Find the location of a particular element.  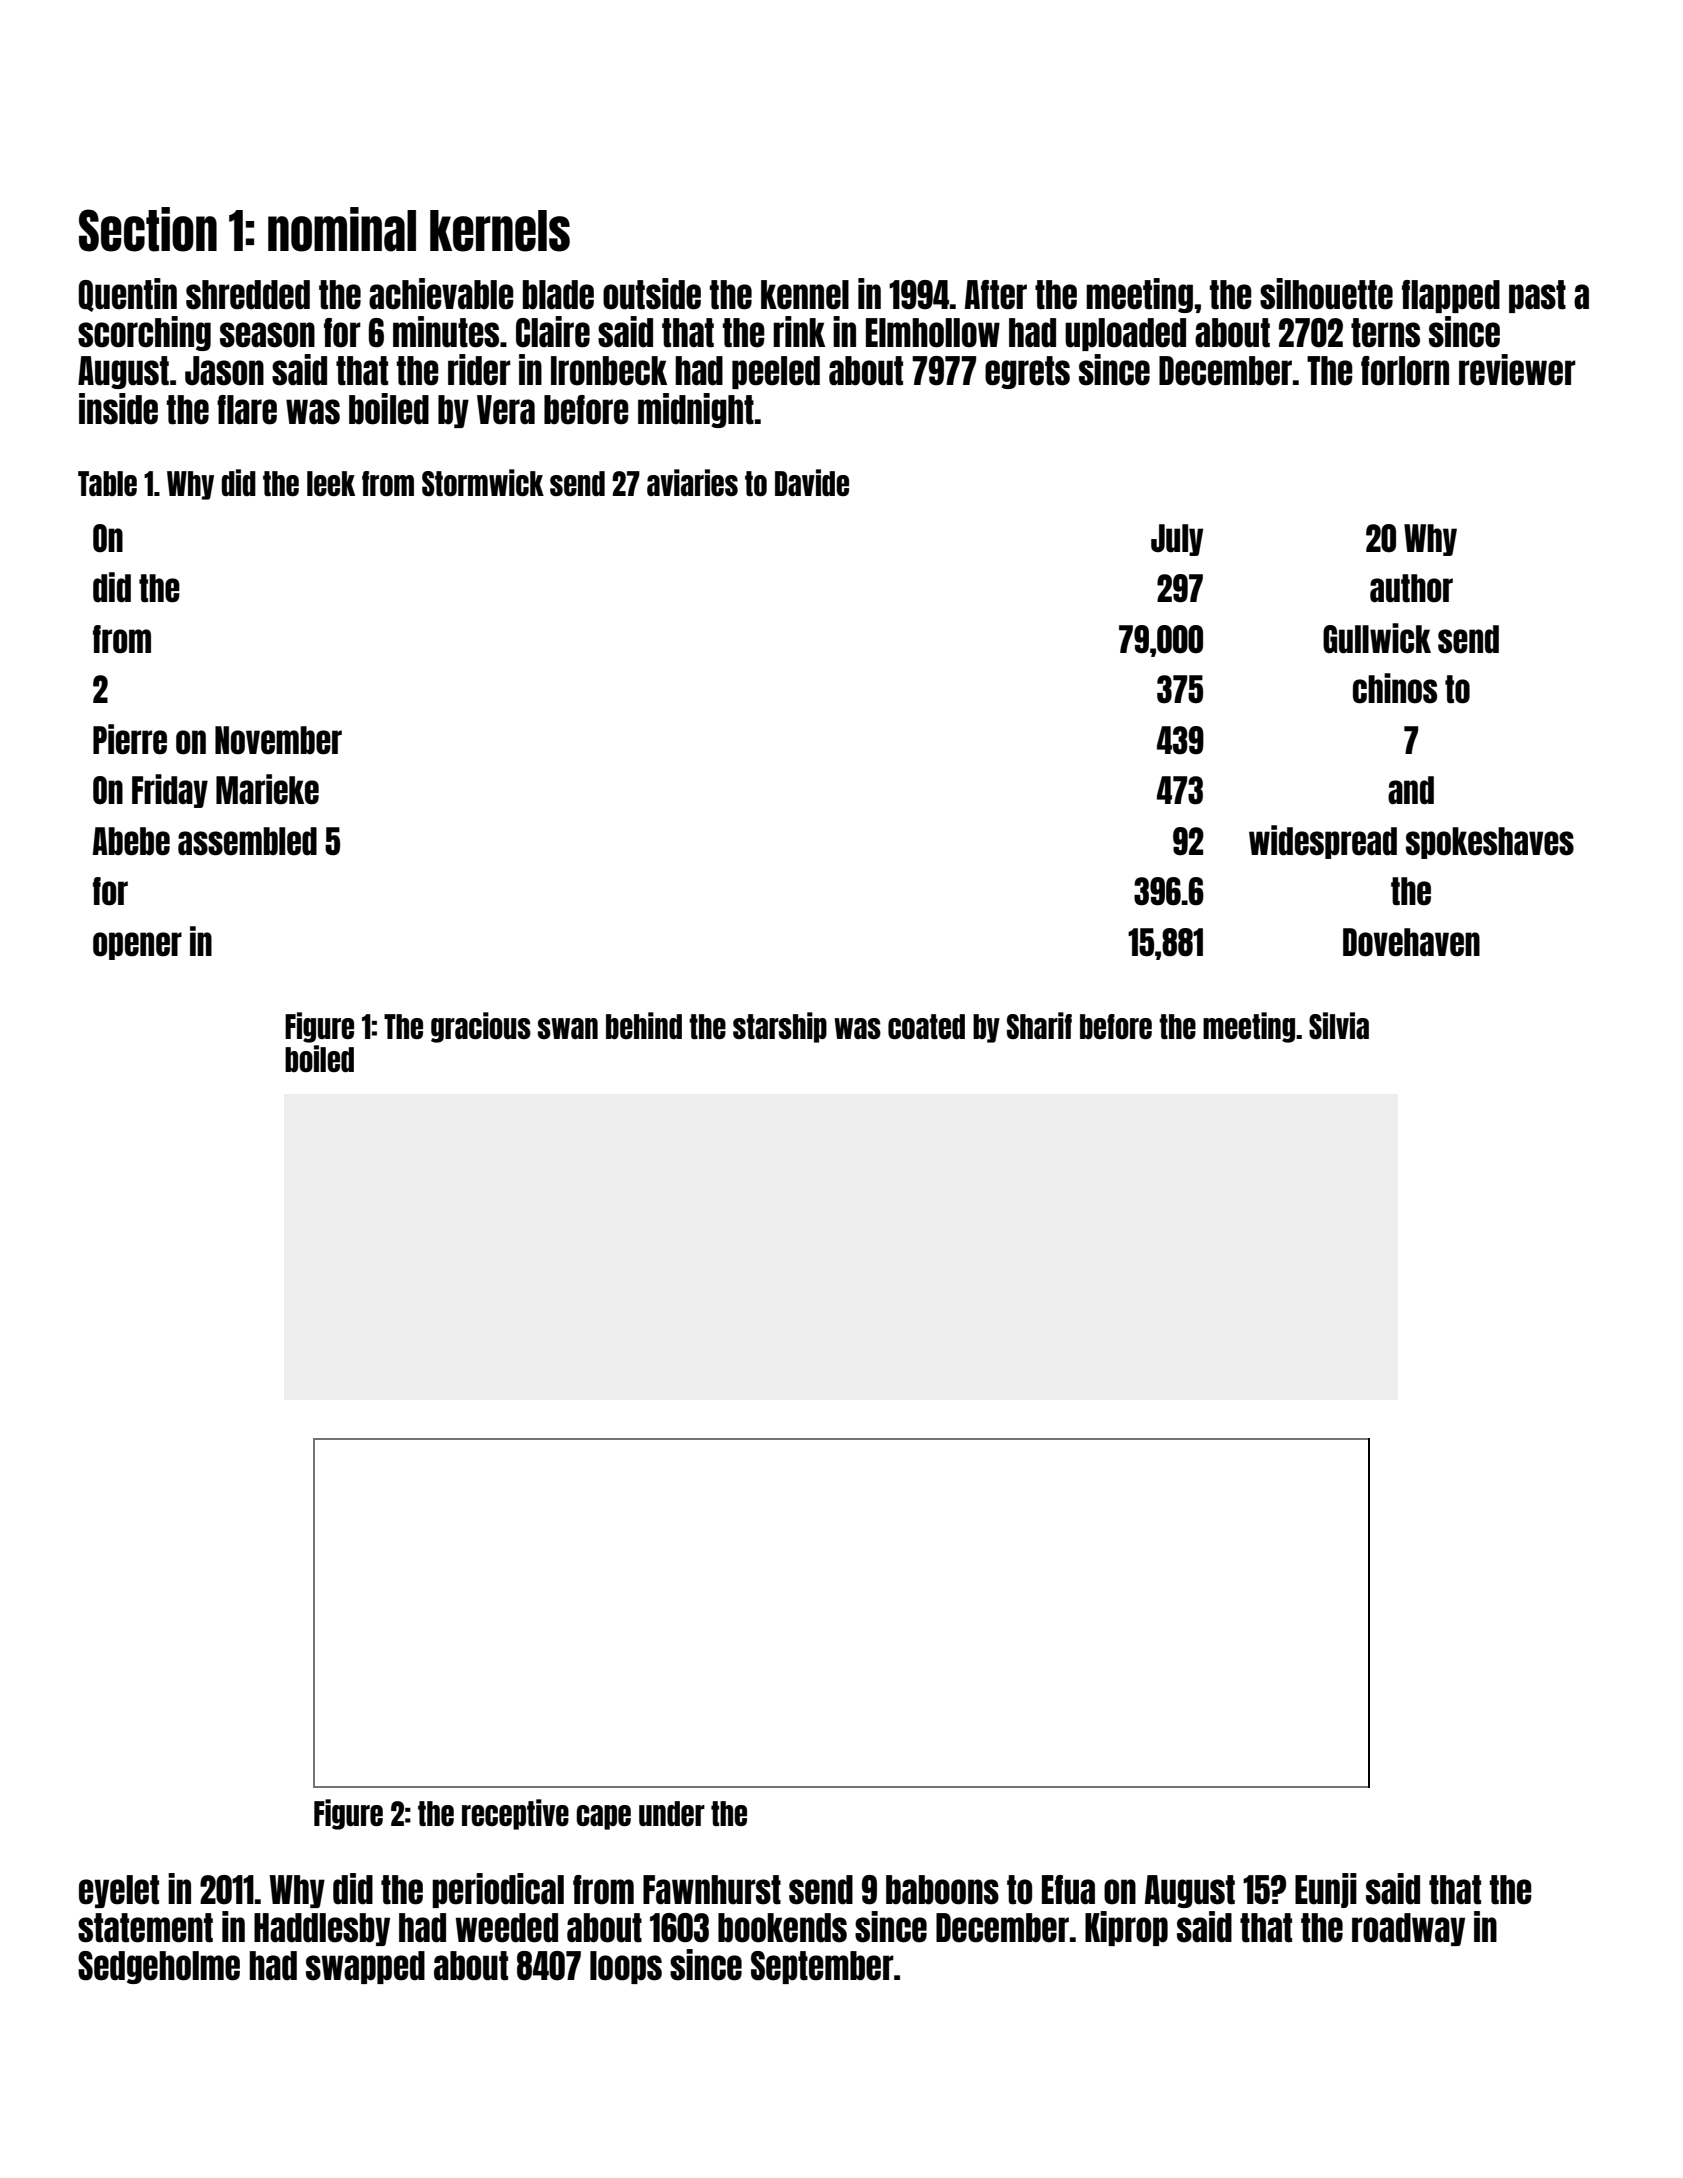

September is located at coordinates (822, 1967).
